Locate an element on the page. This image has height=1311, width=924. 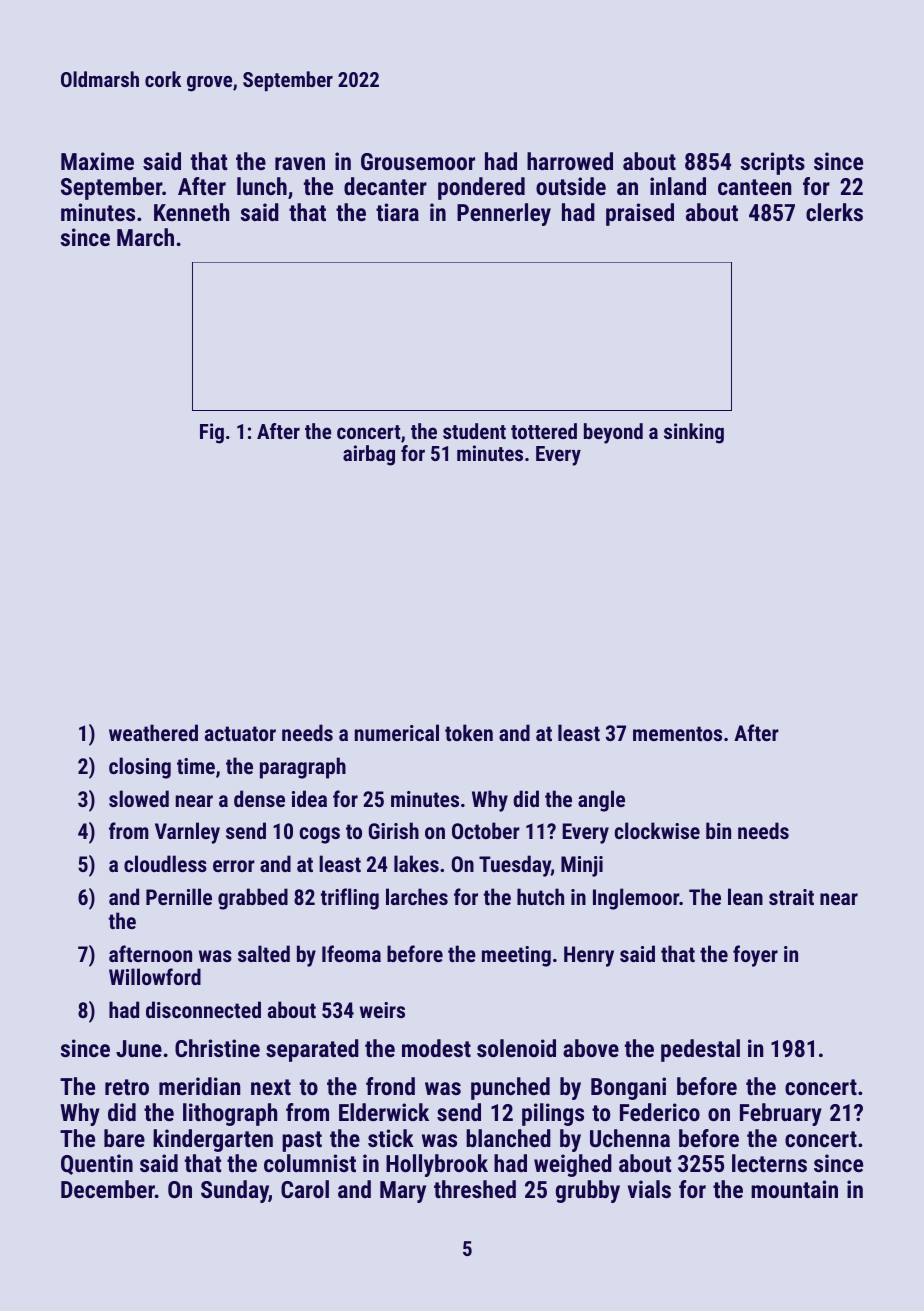
tottered is located at coordinates (544, 431).
